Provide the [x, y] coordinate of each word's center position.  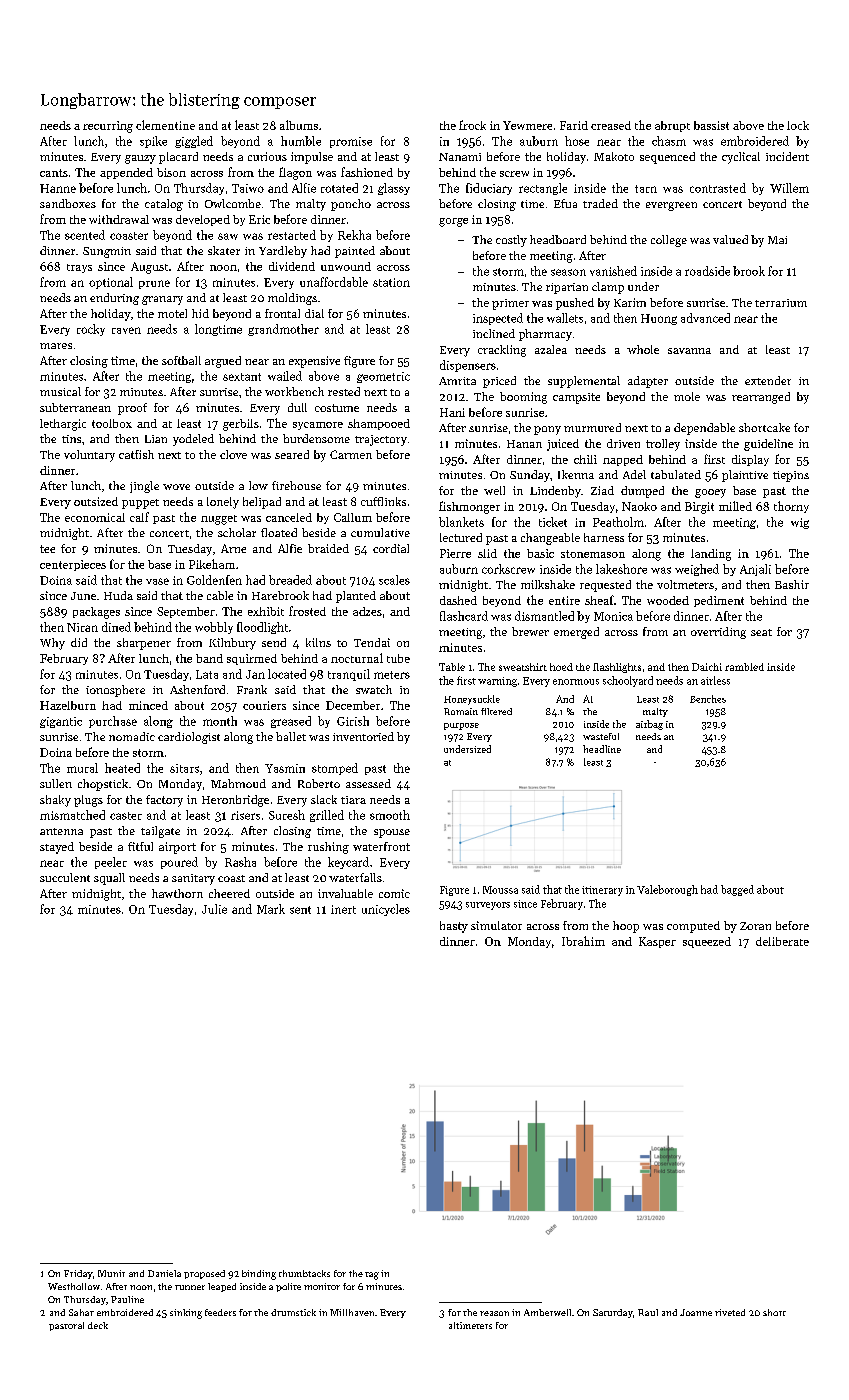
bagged [737, 890]
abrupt [672, 126]
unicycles [386, 910]
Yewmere [527, 125]
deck [98, 1325]
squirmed [252, 659]
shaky [55, 801]
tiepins [791, 476]
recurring [108, 127]
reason [494, 1313]
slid [487, 553]
